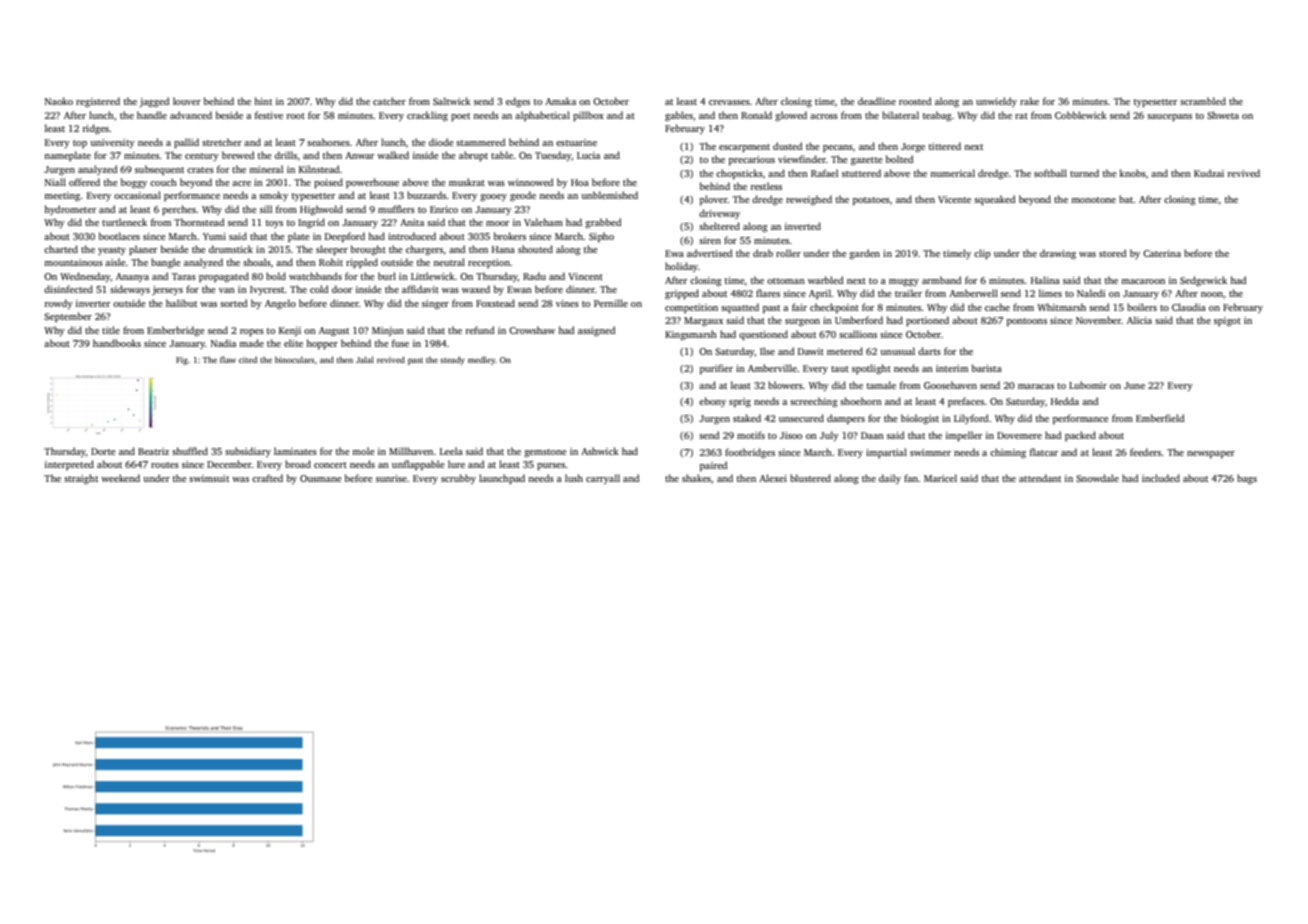 Image resolution: width=1308 pixels, height=924 pixels. I want to click on chopsticks, so click(739, 174).
